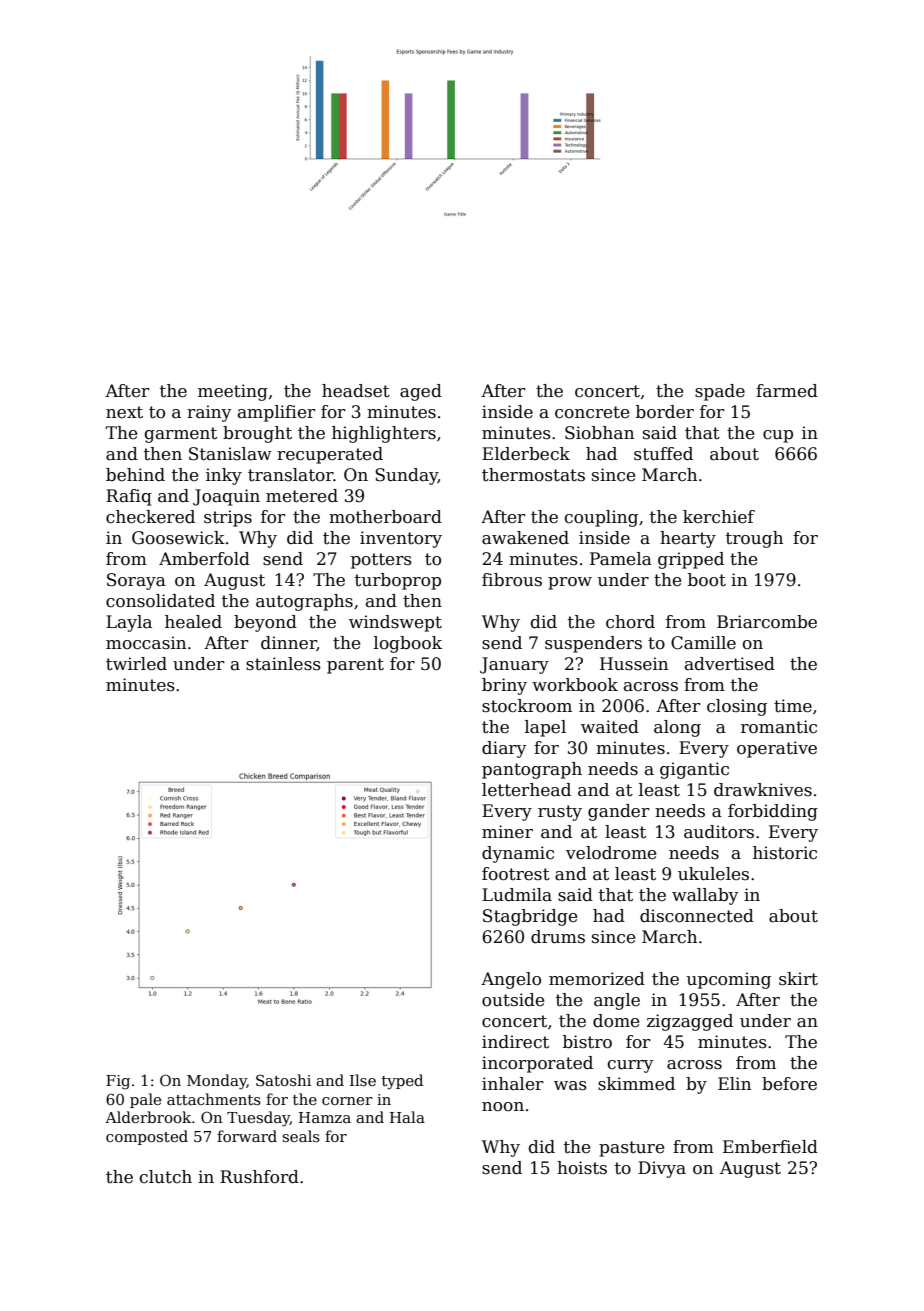 Image resolution: width=924 pixels, height=1311 pixels. Describe the element at coordinates (193, 622) in the page. I see `healed` at that location.
